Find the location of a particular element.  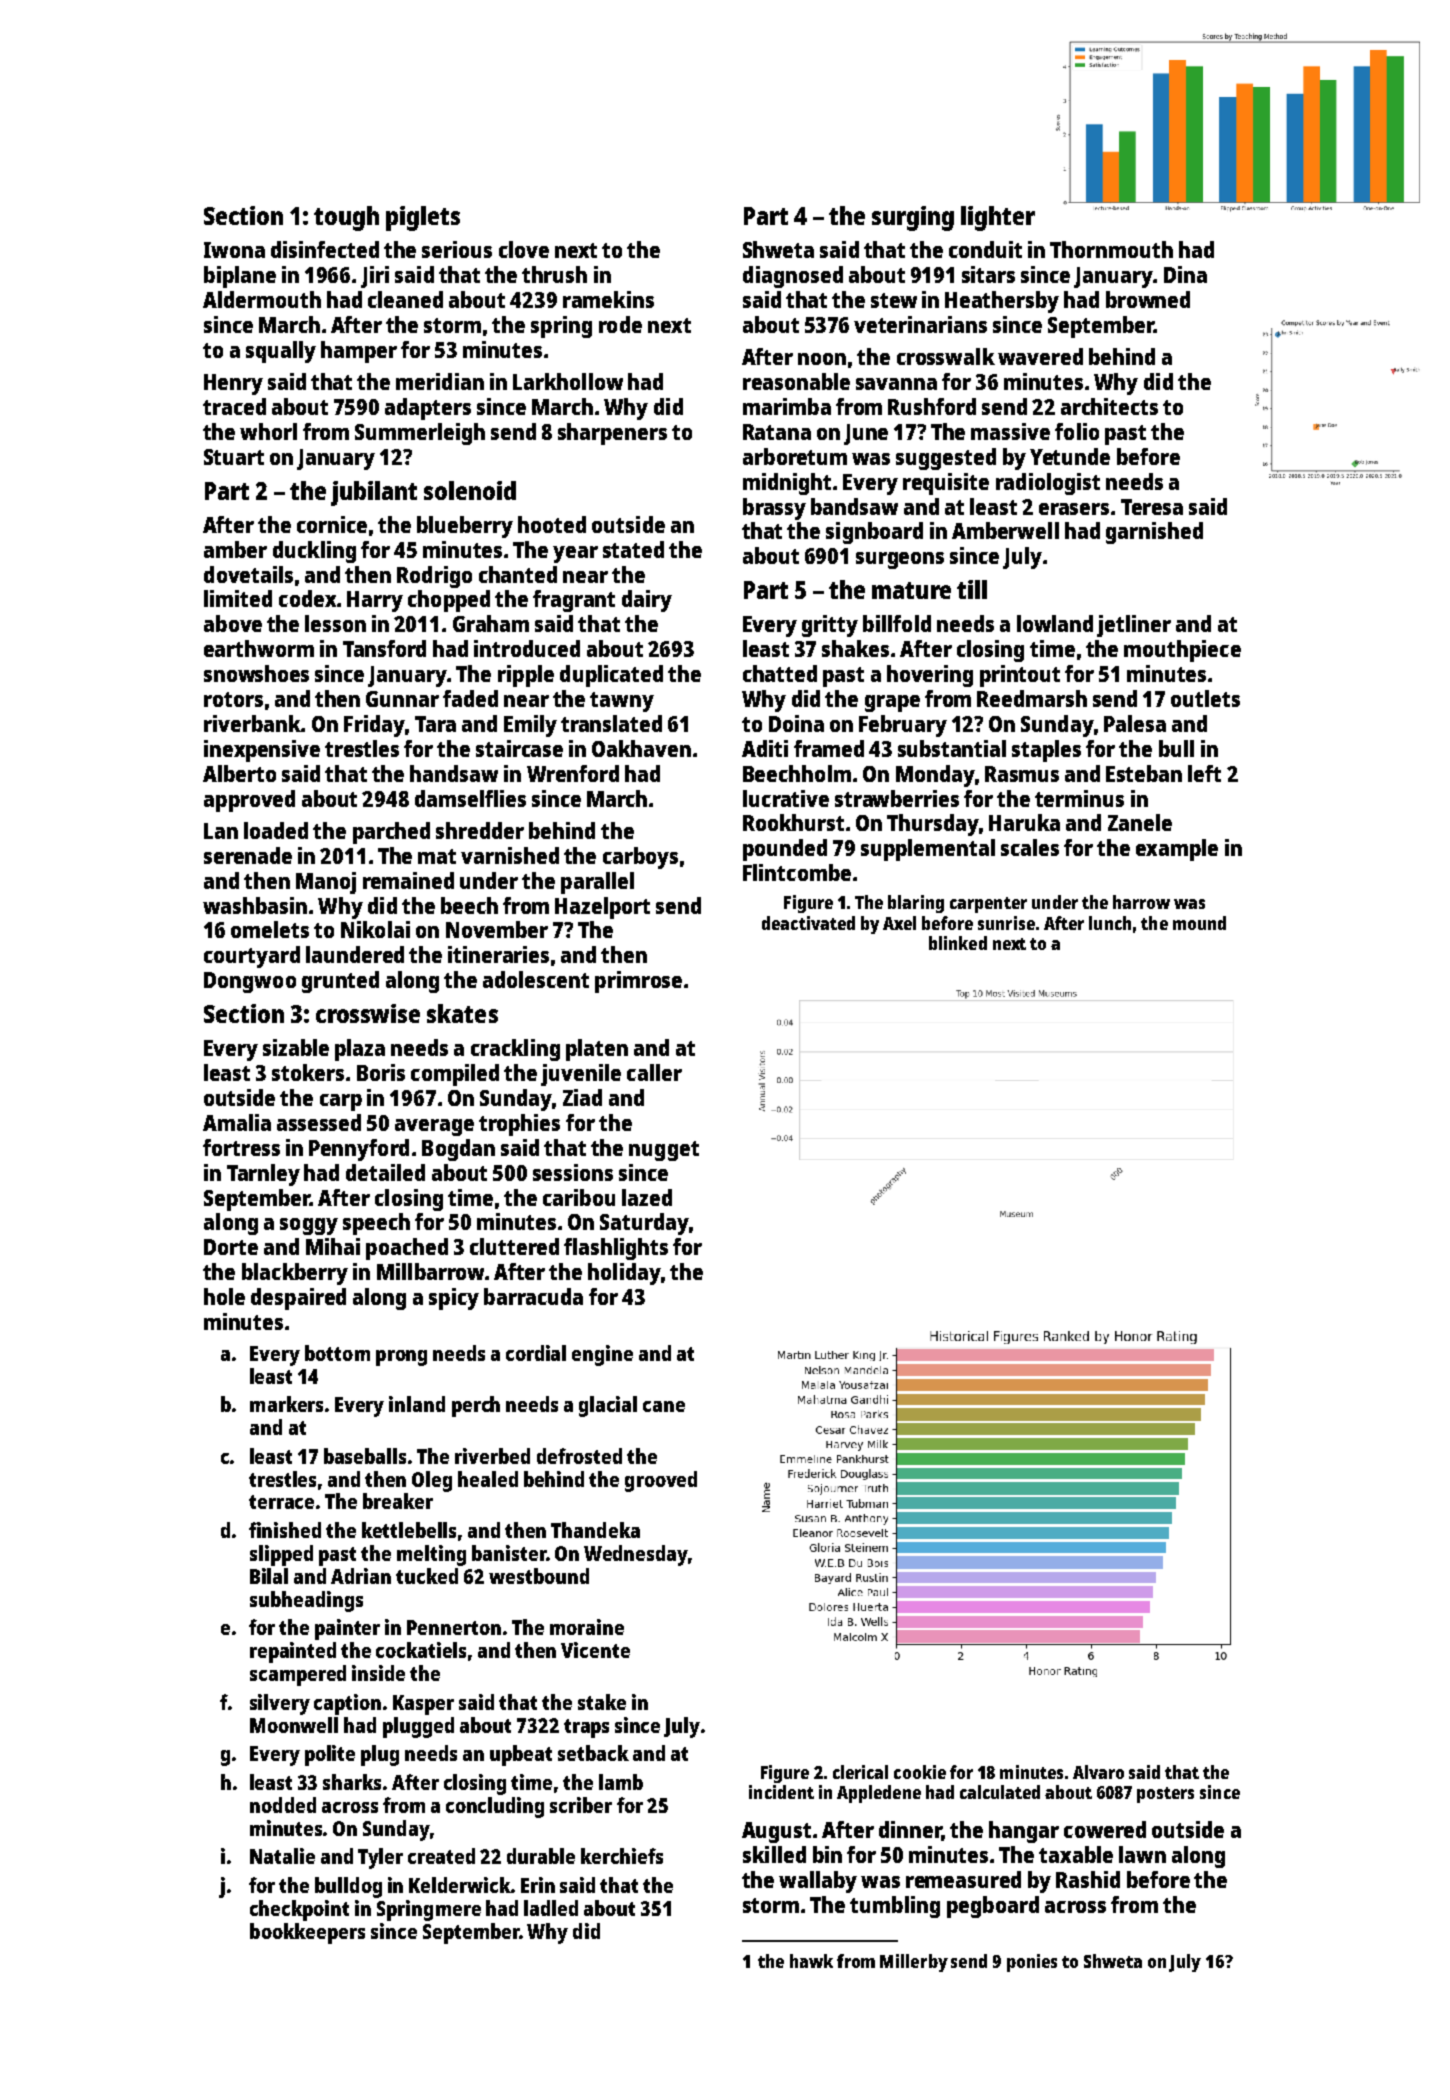

disinfected is located at coordinates (325, 249).
